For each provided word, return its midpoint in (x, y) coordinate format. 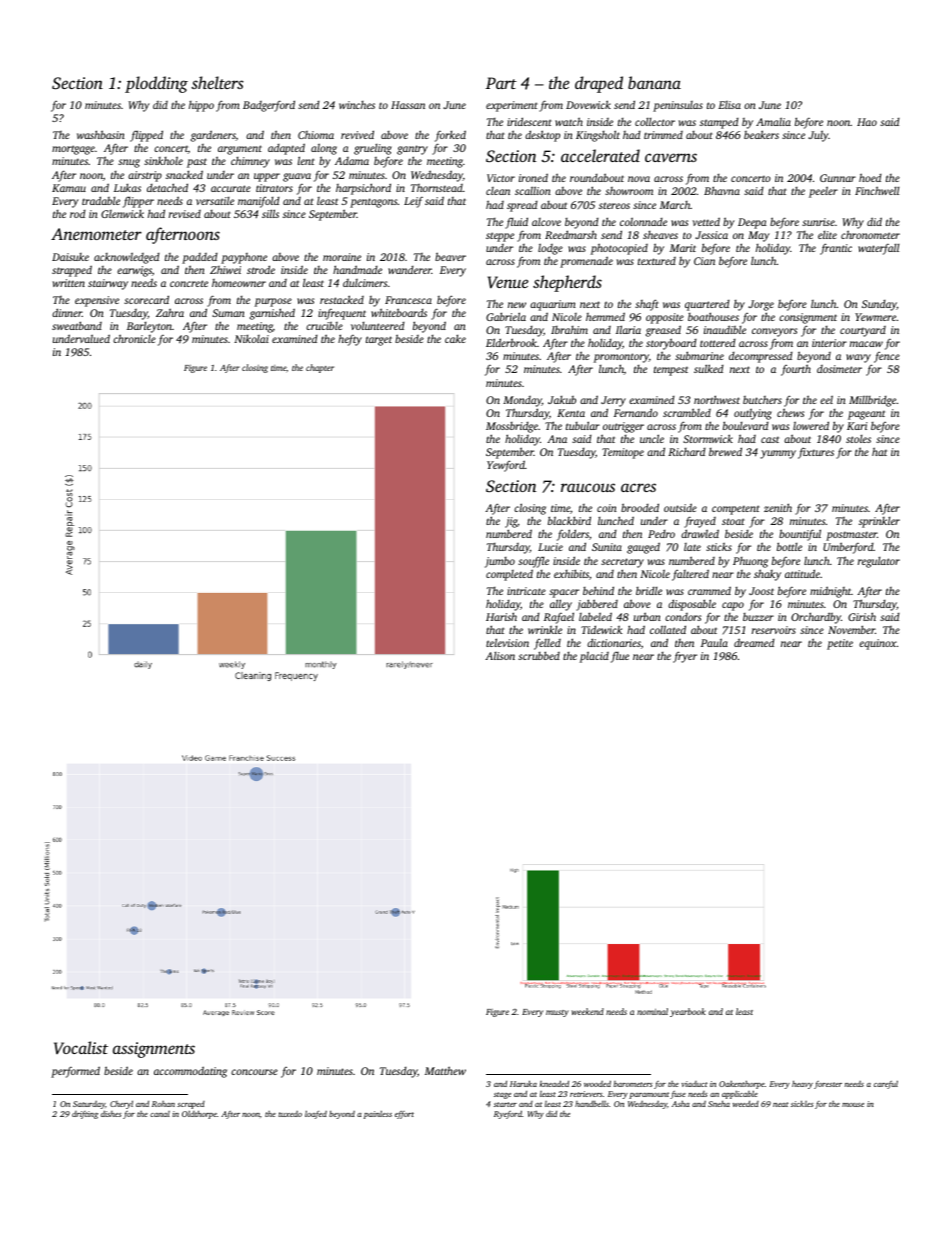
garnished (272, 314)
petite (840, 644)
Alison (500, 656)
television (507, 642)
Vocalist (81, 1047)
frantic (836, 249)
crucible (324, 326)
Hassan (408, 105)
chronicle (134, 338)
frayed (700, 522)
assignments (154, 1050)
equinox (878, 644)
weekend (588, 1011)
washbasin (101, 134)
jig (511, 522)
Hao (867, 122)
